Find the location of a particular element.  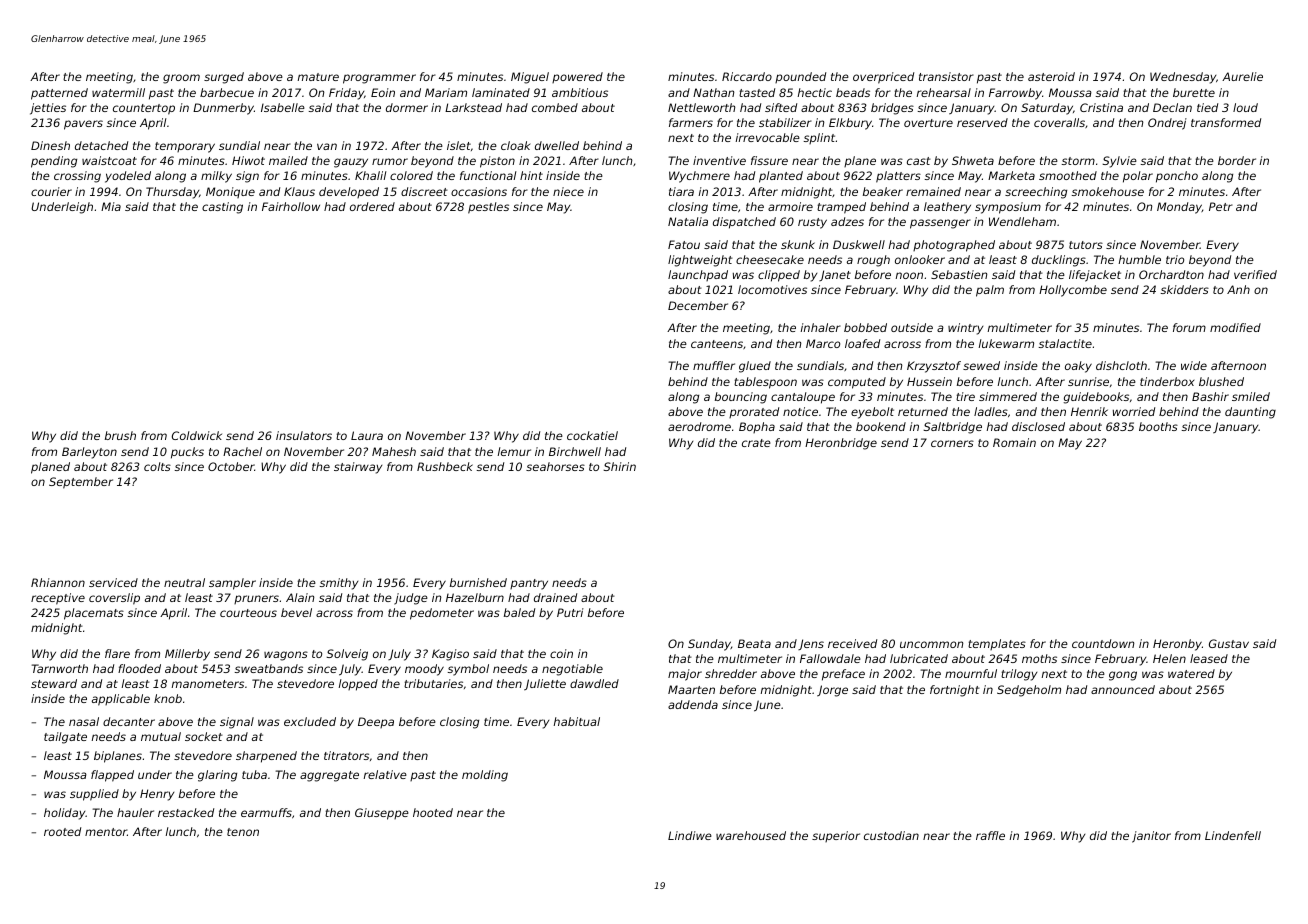

Nathan is located at coordinates (714, 92).
